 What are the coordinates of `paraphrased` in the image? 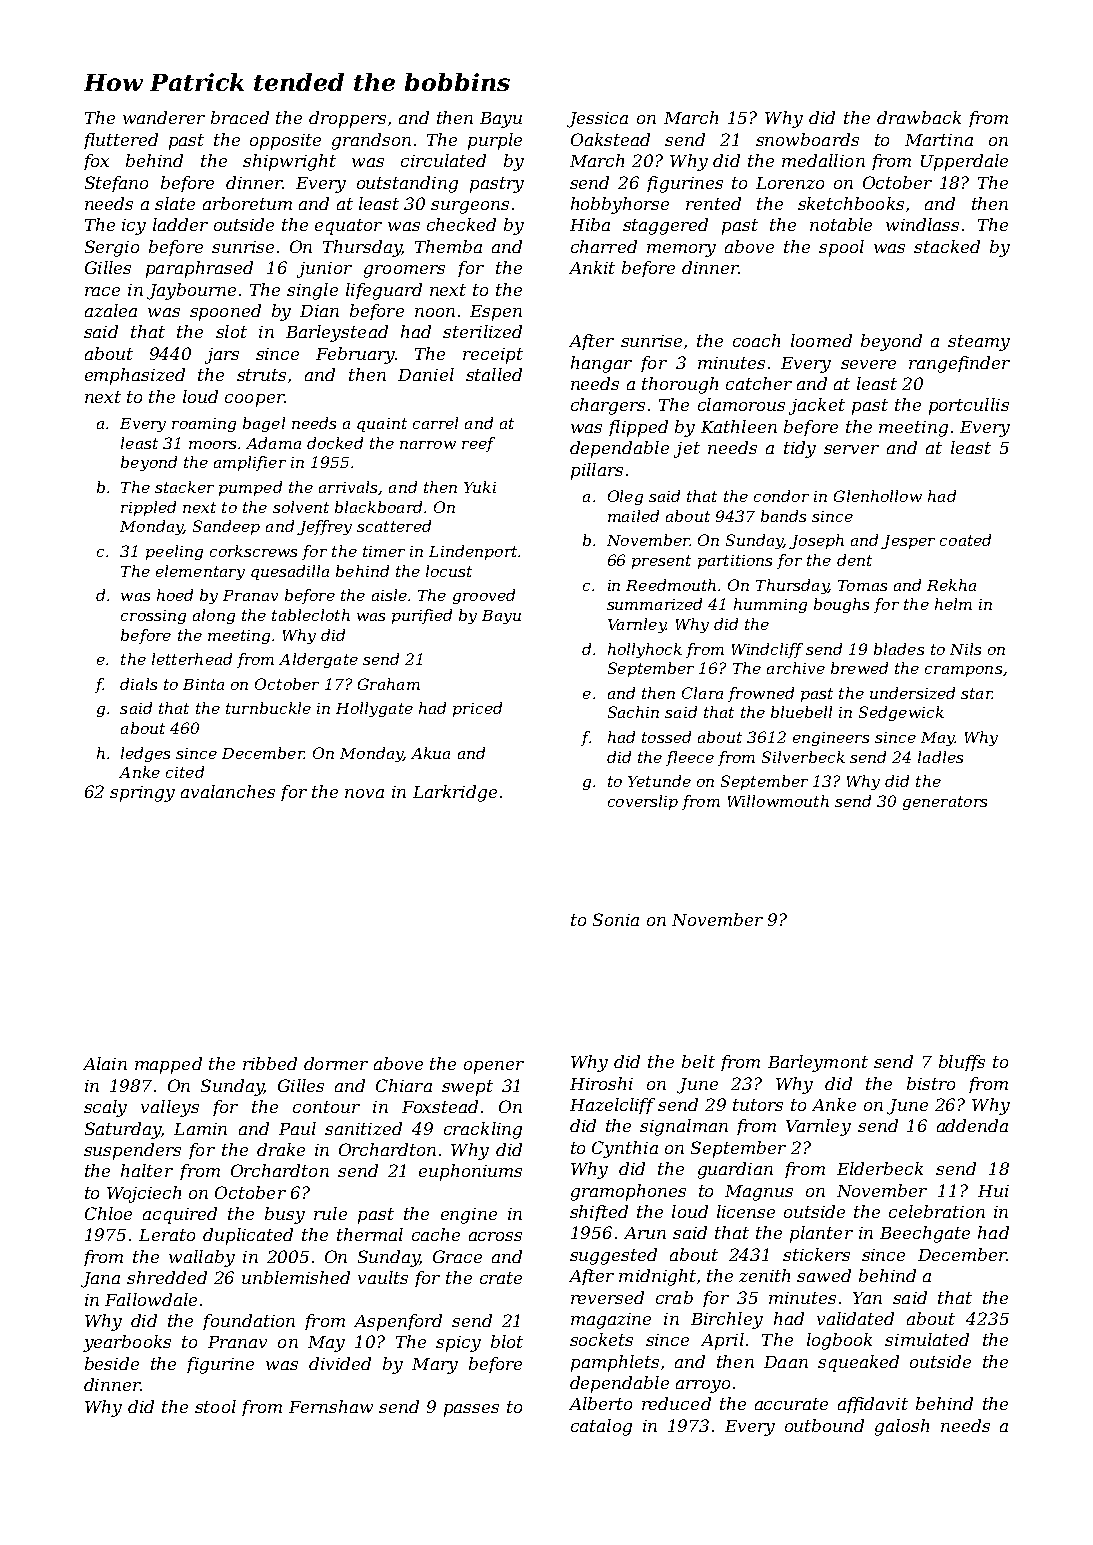 It's located at (199, 269).
